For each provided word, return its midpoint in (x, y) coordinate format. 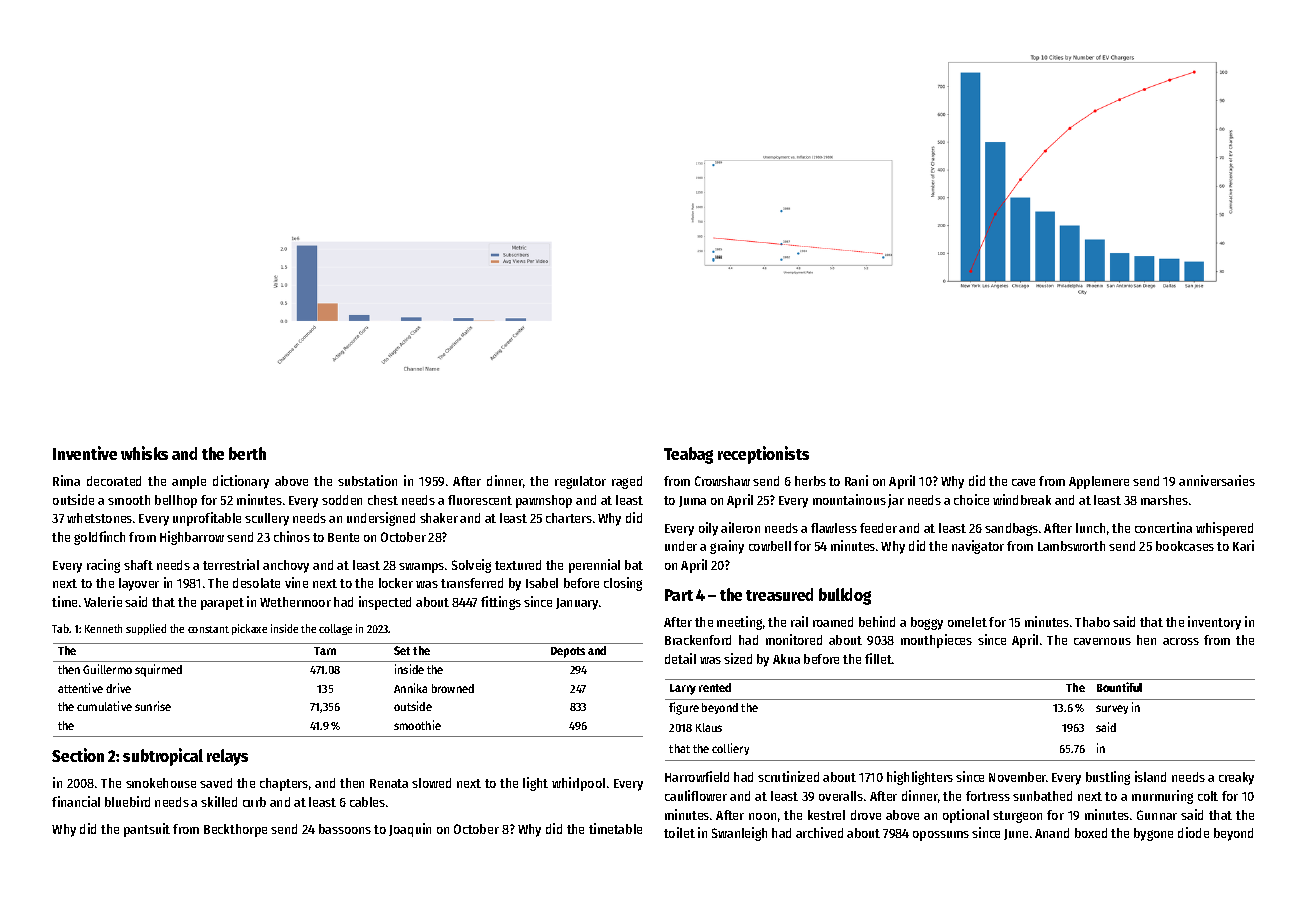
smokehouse (161, 783)
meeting (739, 623)
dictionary (241, 482)
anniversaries (1217, 480)
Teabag (688, 455)
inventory (1214, 623)
